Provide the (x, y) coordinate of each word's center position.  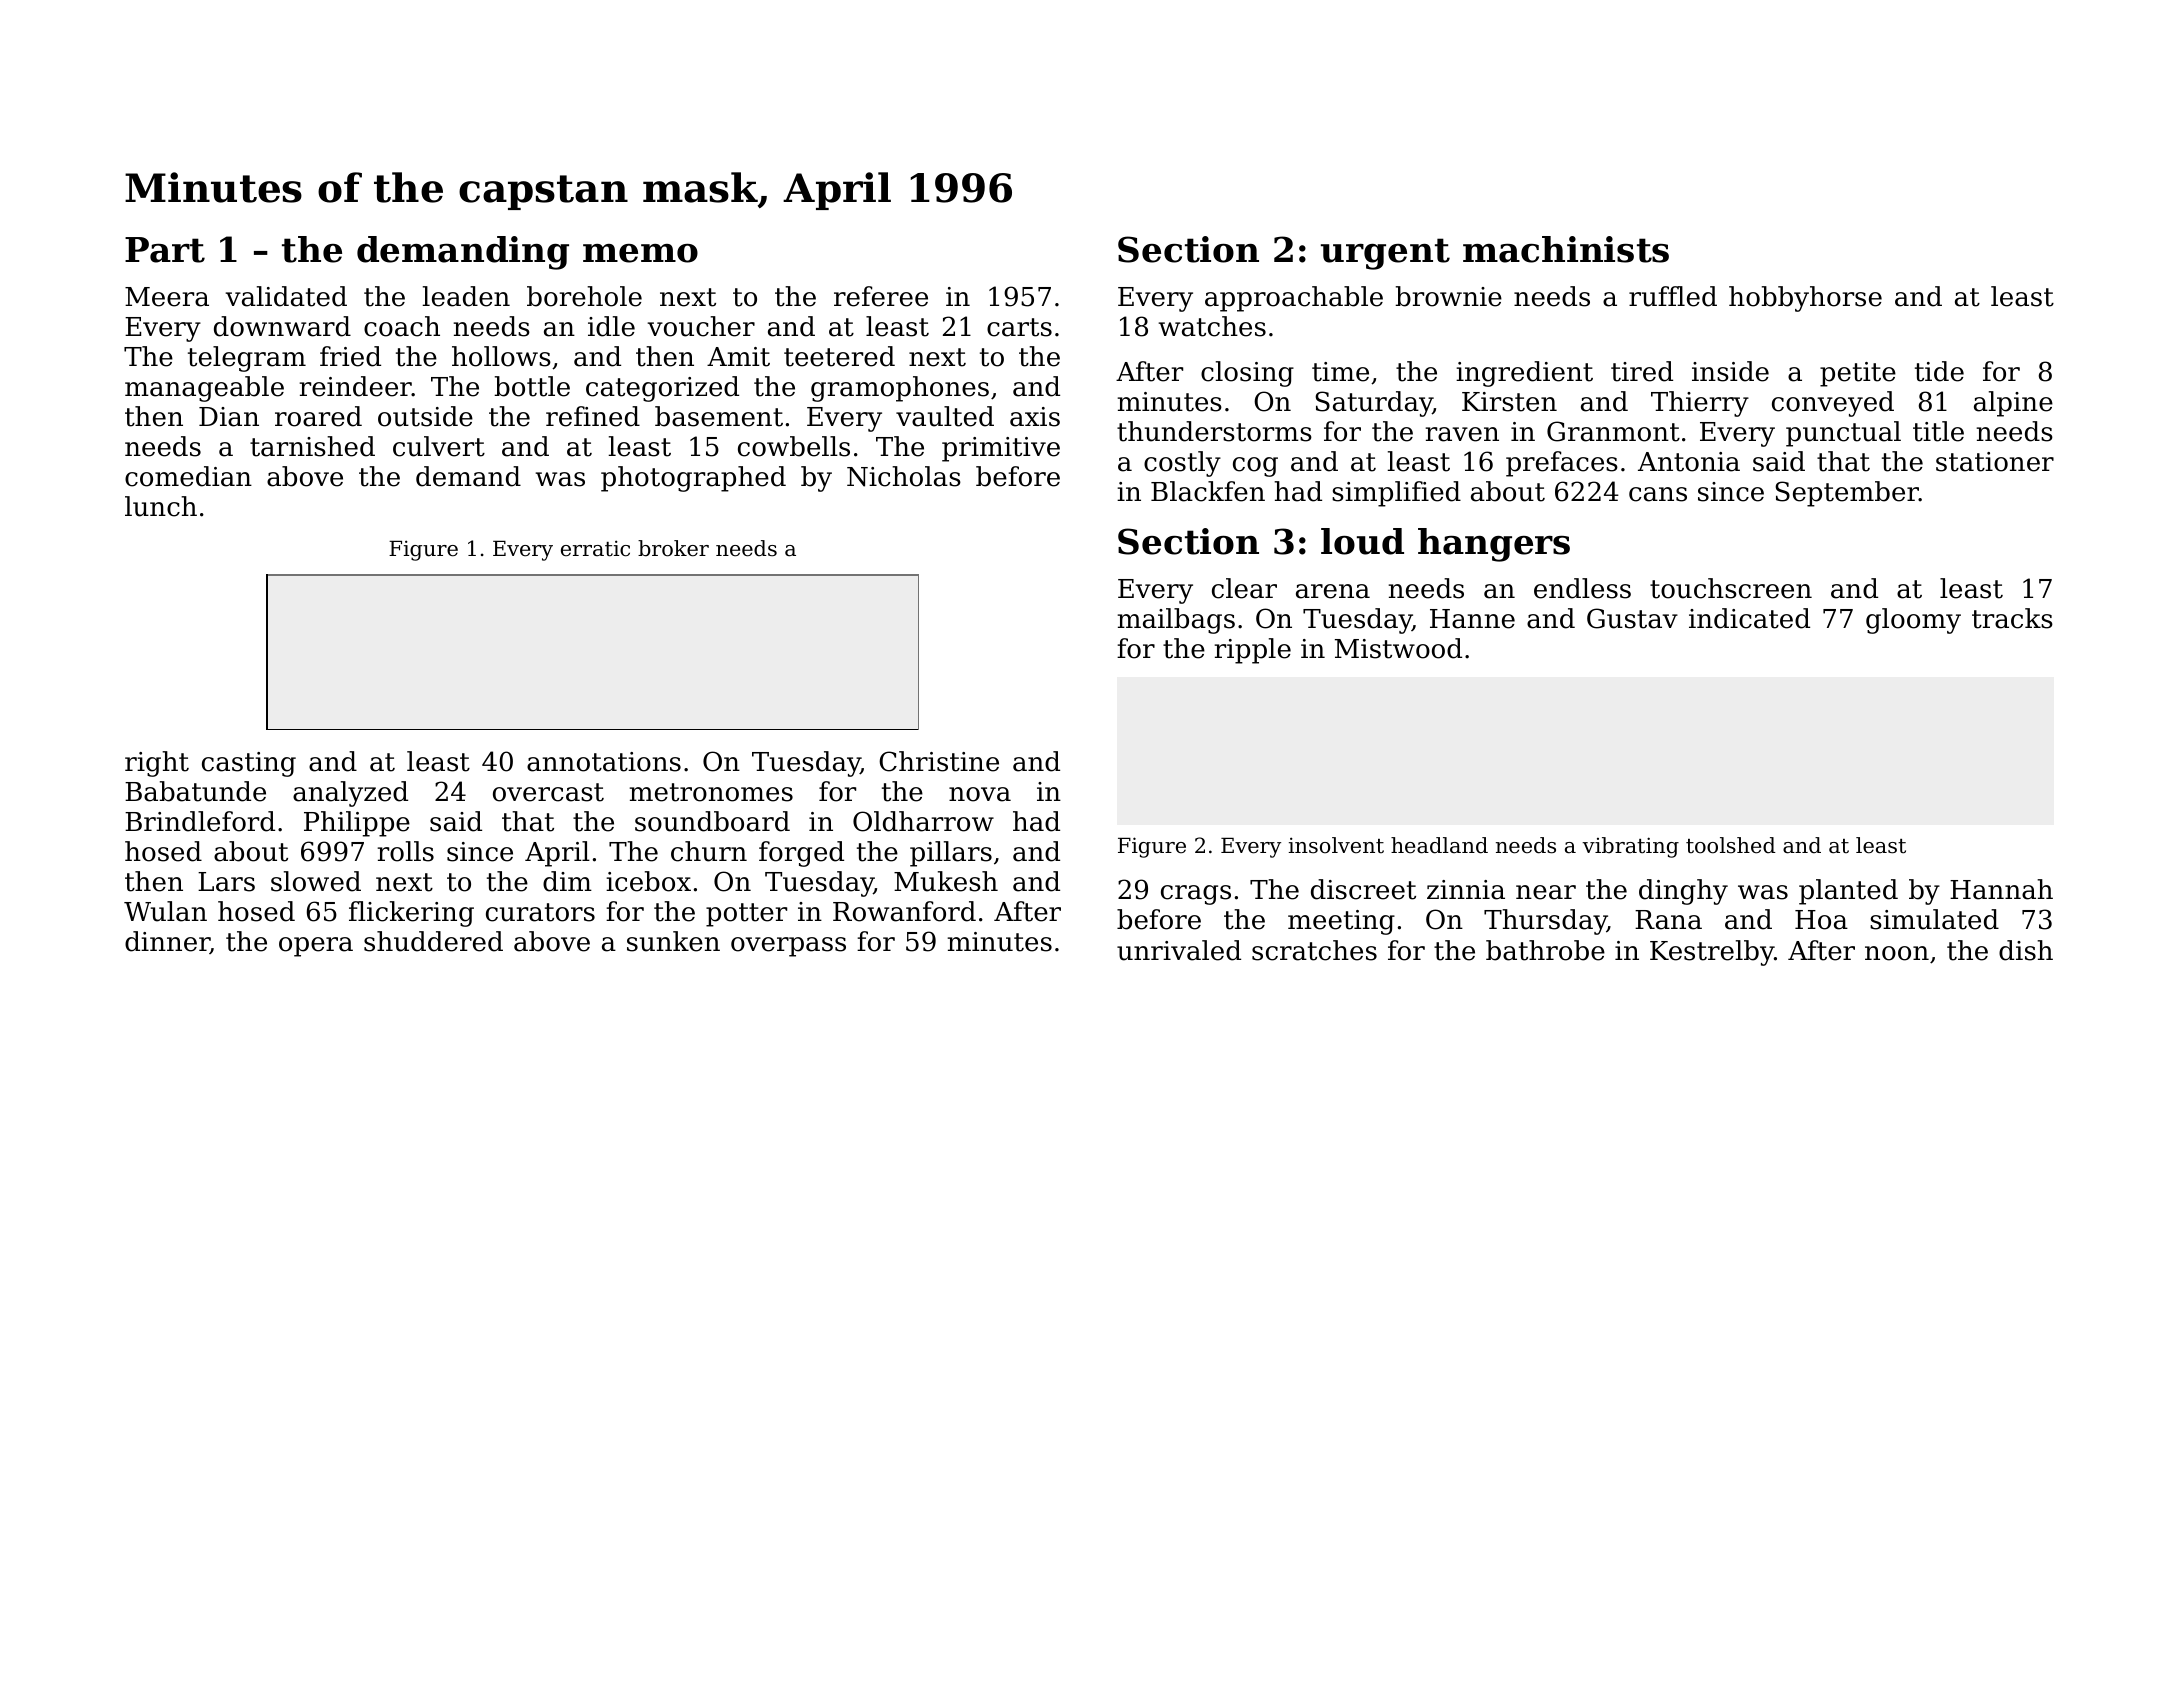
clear (1244, 588)
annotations (604, 762)
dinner (167, 942)
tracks (2012, 618)
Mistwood (1398, 648)
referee (881, 296)
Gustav (1632, 618)
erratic (595, 548)
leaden (466, 296)
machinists (1566, 249)
